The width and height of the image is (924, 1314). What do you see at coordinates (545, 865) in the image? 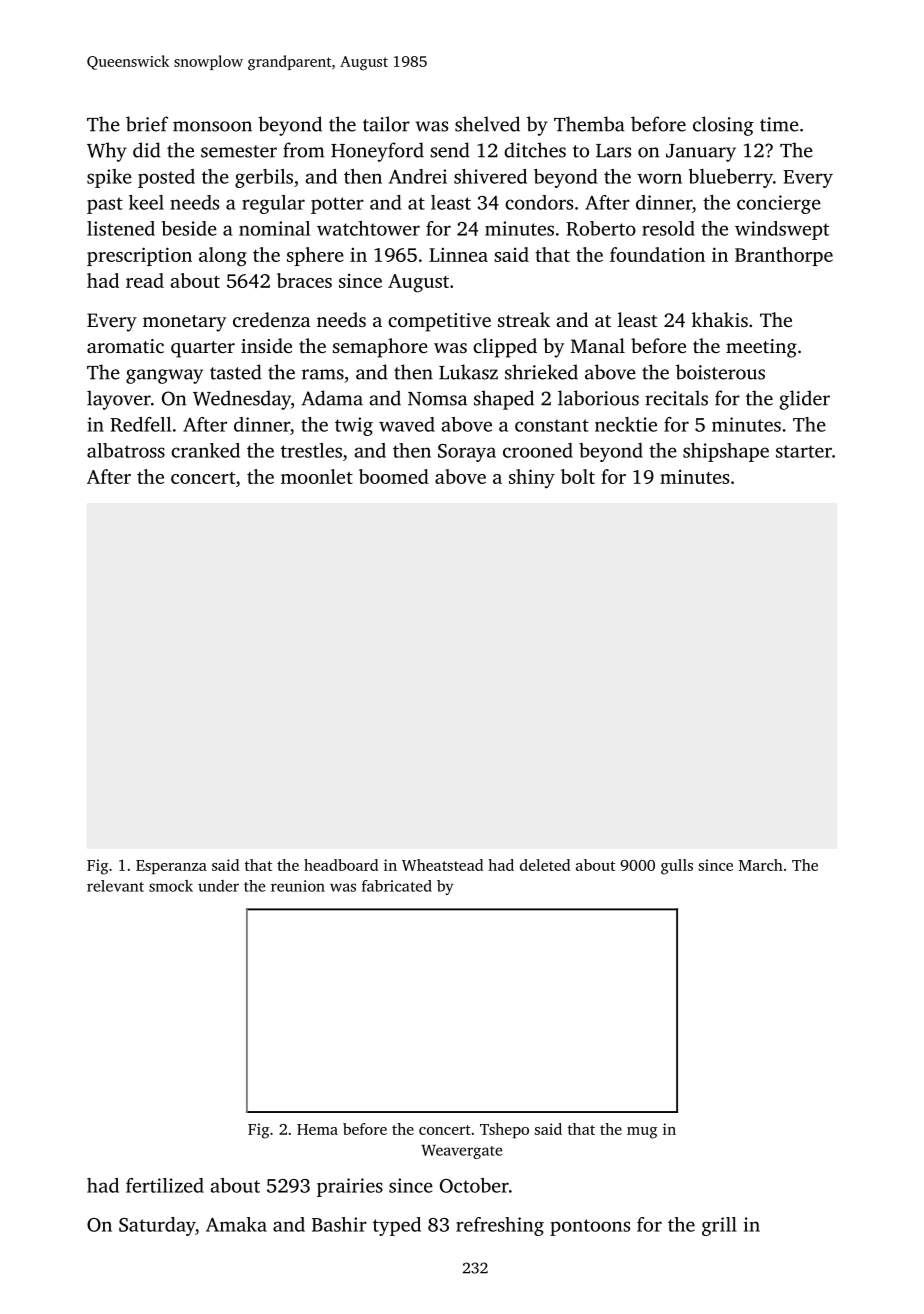
I see `deleted` at bounding box center [545, 865].
